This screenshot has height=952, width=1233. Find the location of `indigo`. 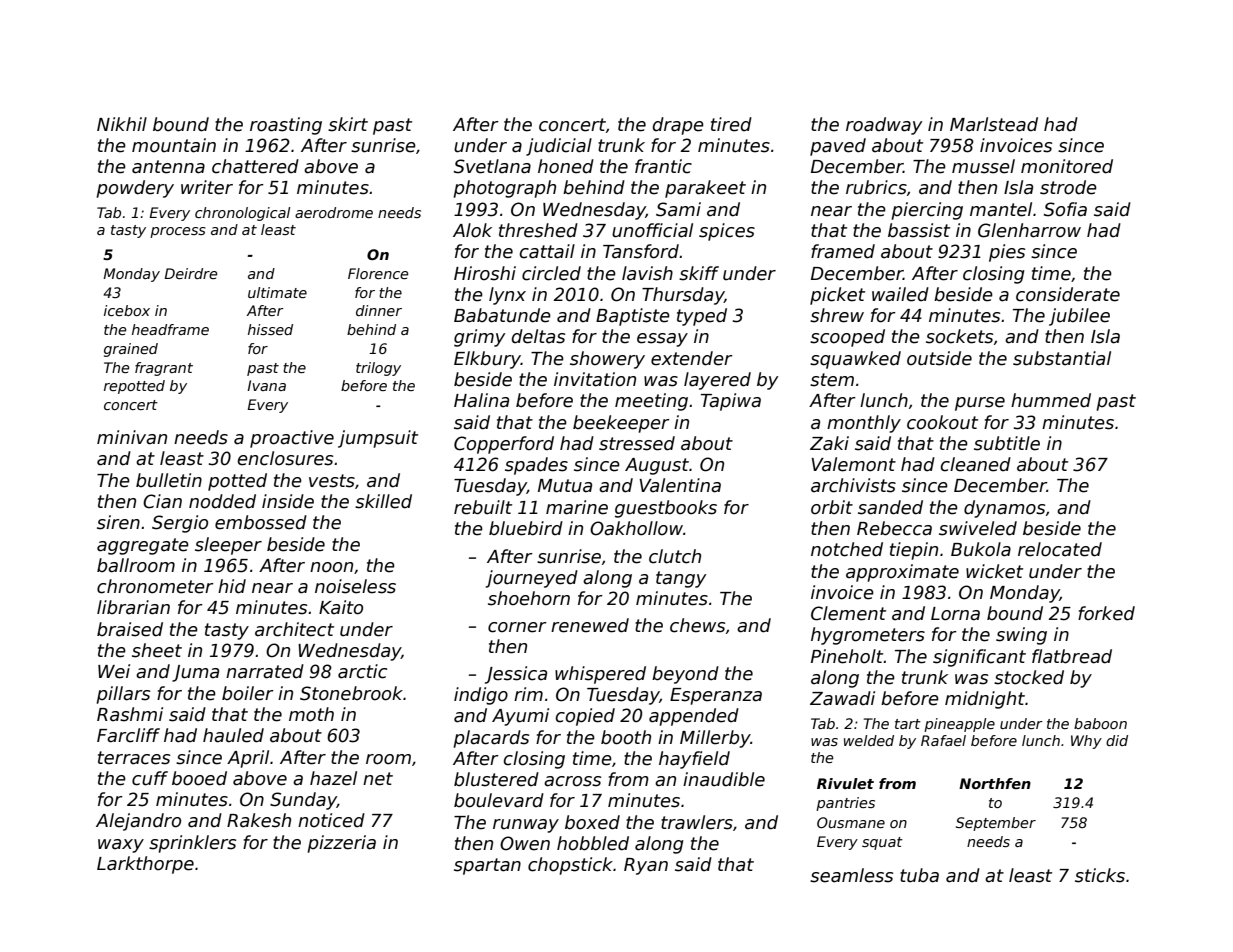

indigo is located at coordinates (481, 696).
